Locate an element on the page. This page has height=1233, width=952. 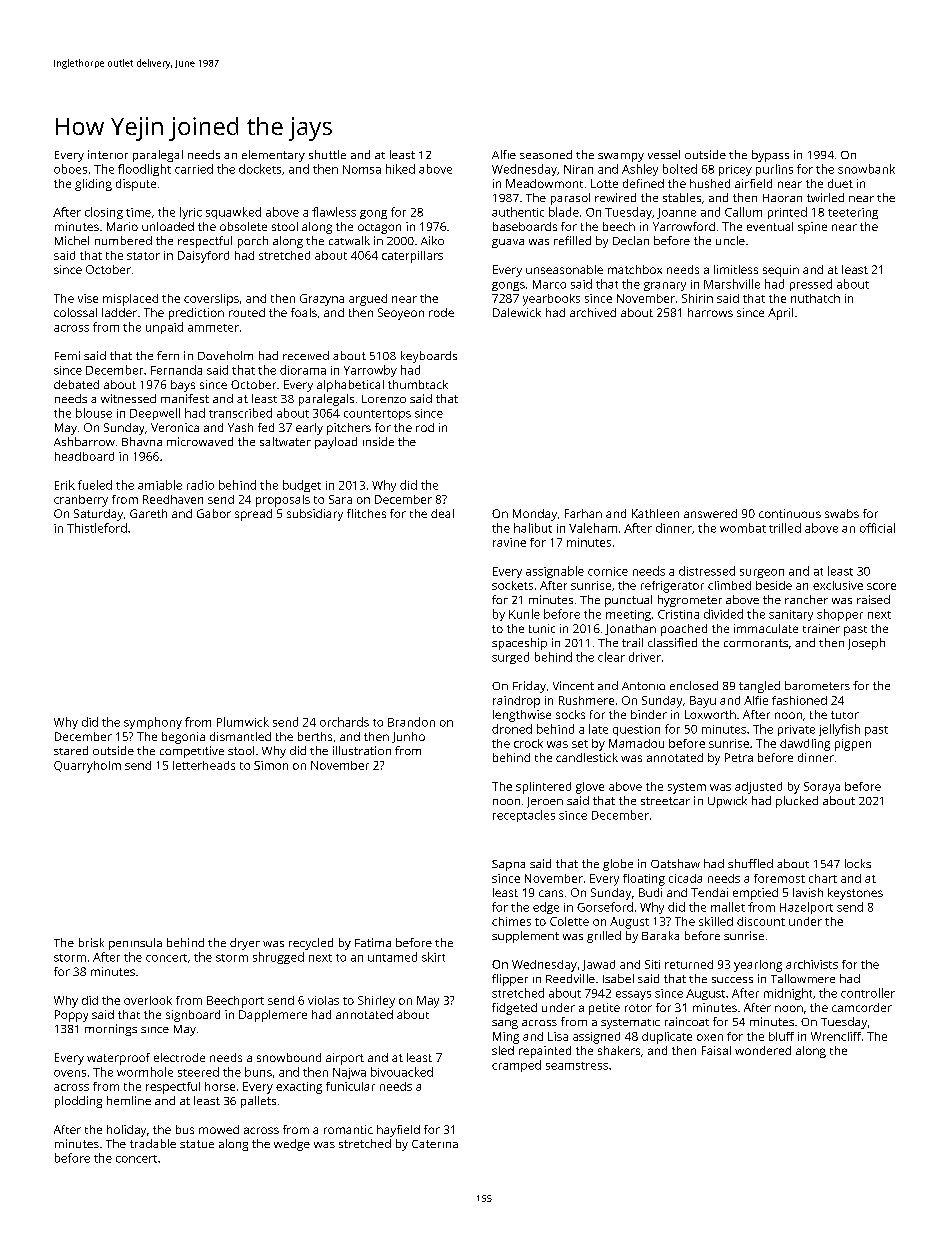
Thistleford is located at coordinates (97, 528).
